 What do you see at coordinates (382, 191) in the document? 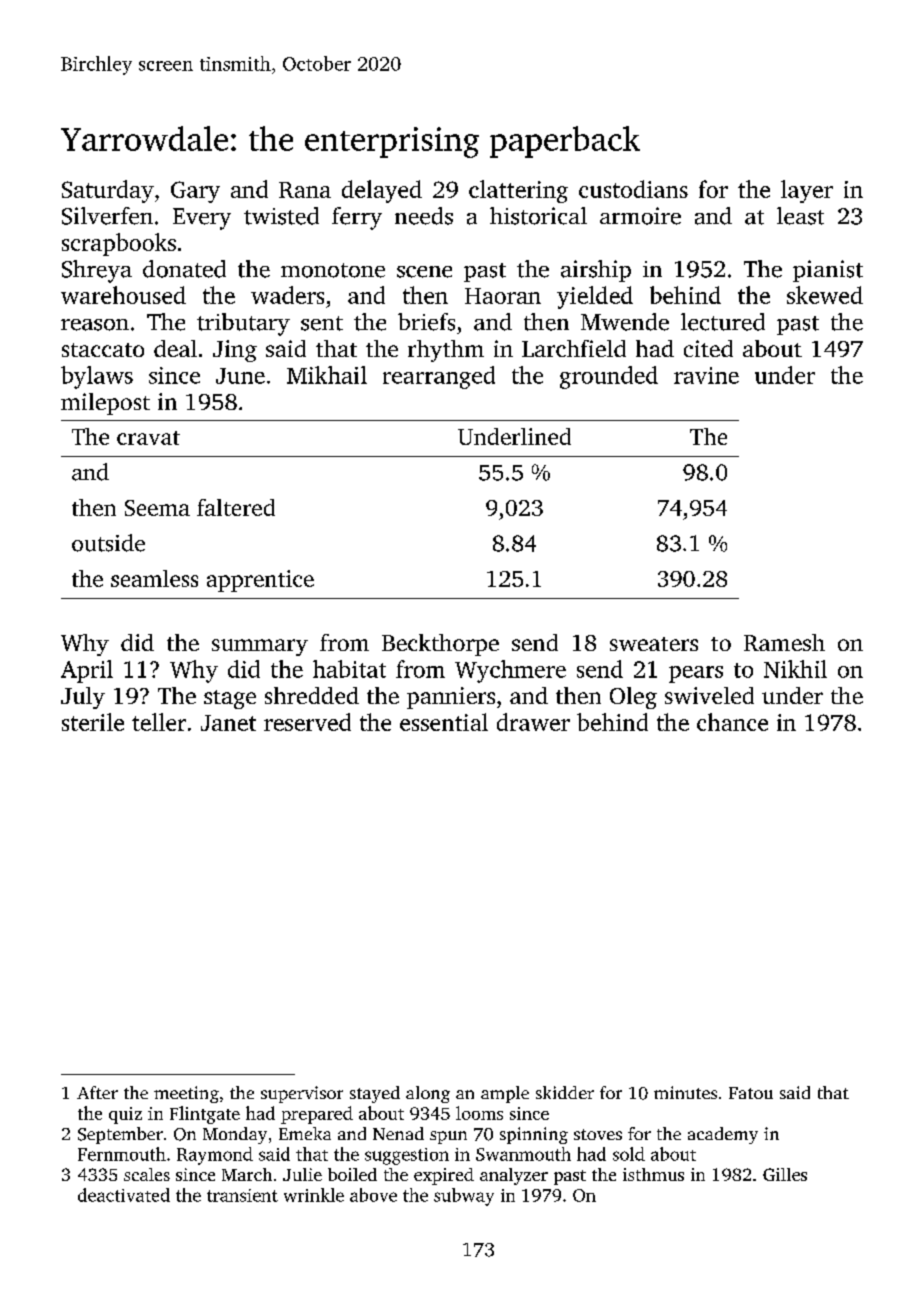
I see `delayed` at bounding box center [382, 191].
